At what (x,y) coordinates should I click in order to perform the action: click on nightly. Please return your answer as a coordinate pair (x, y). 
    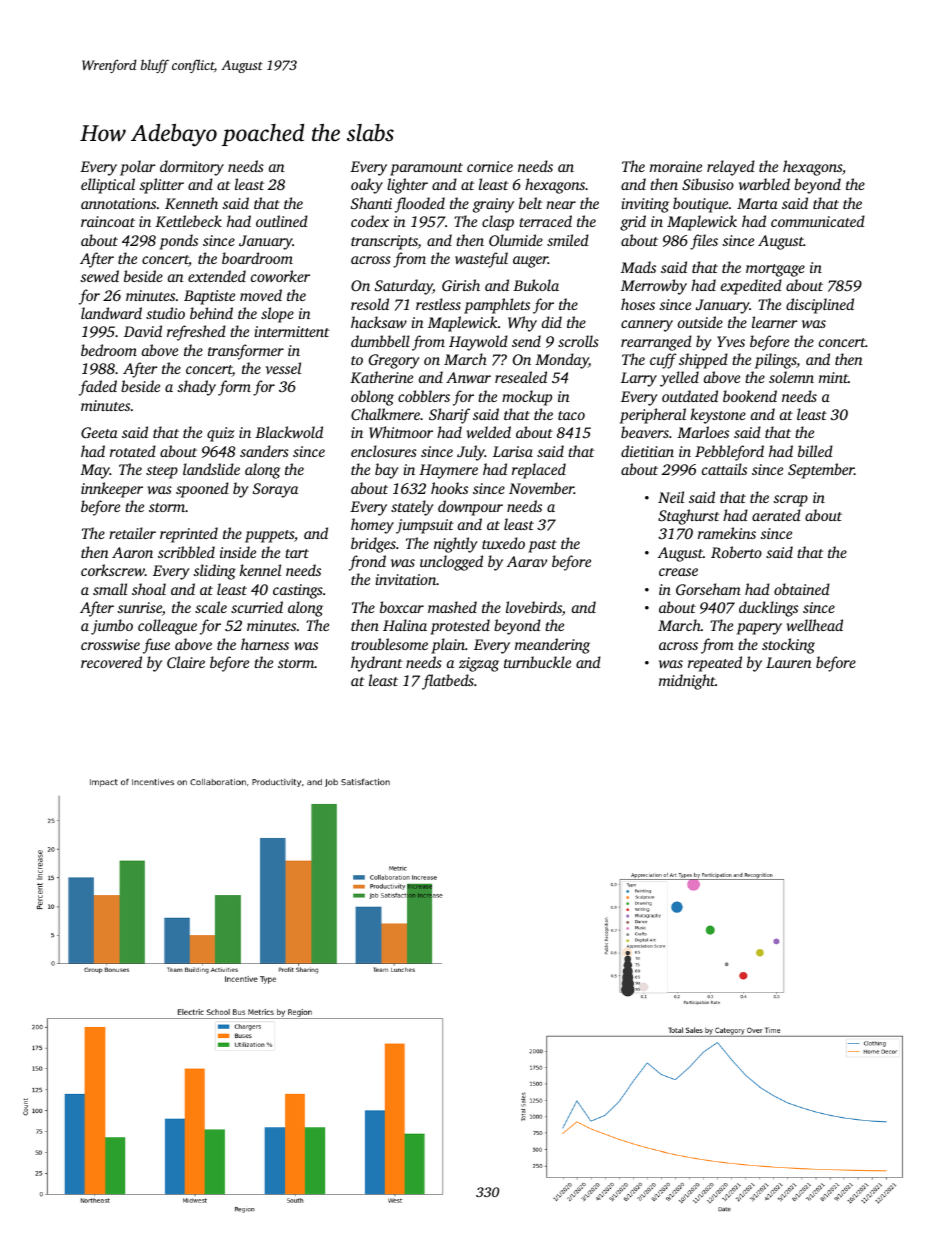
    Looking at the image, I should click on (455, 545).
